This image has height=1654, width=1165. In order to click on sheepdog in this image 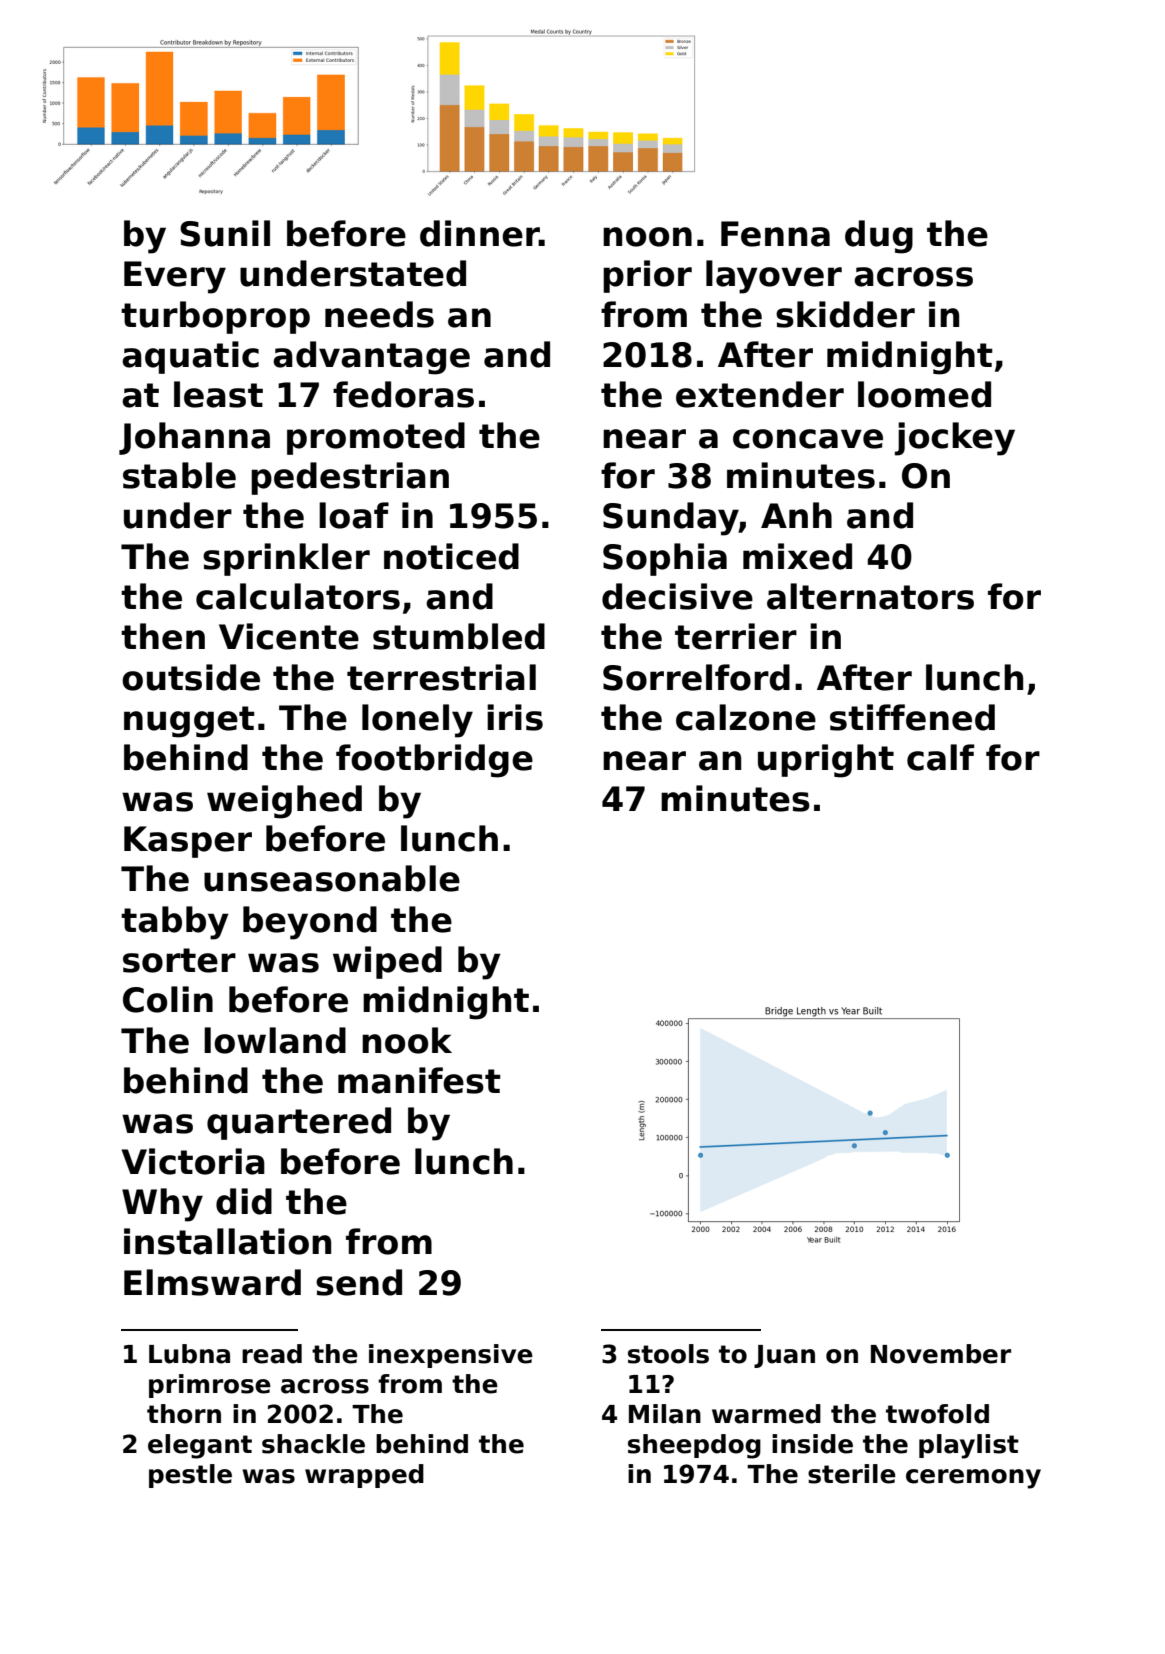, I will do `click(694, 1446)`.
